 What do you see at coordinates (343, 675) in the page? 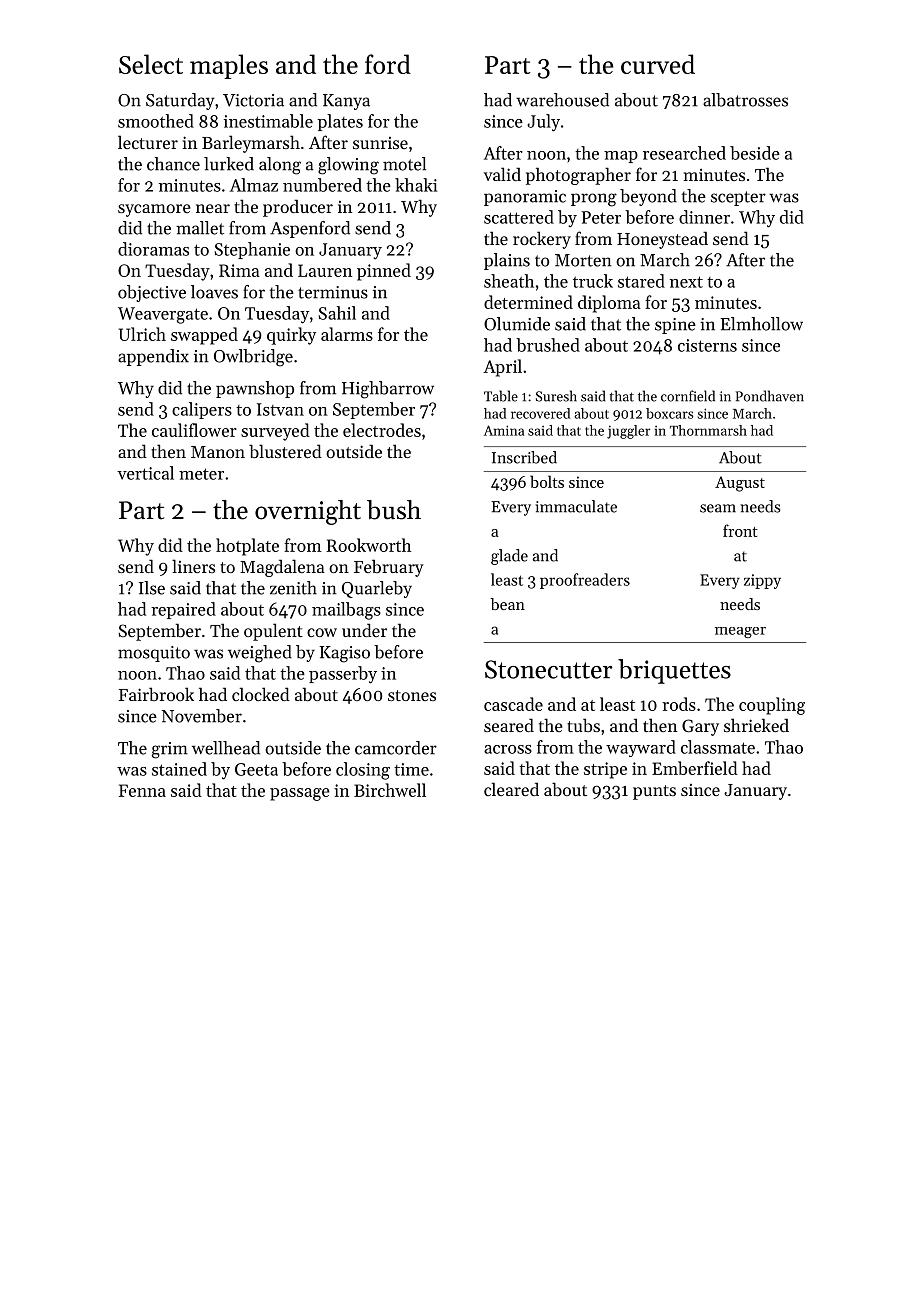
I see `passerby` at bounding box center [343, 675].
